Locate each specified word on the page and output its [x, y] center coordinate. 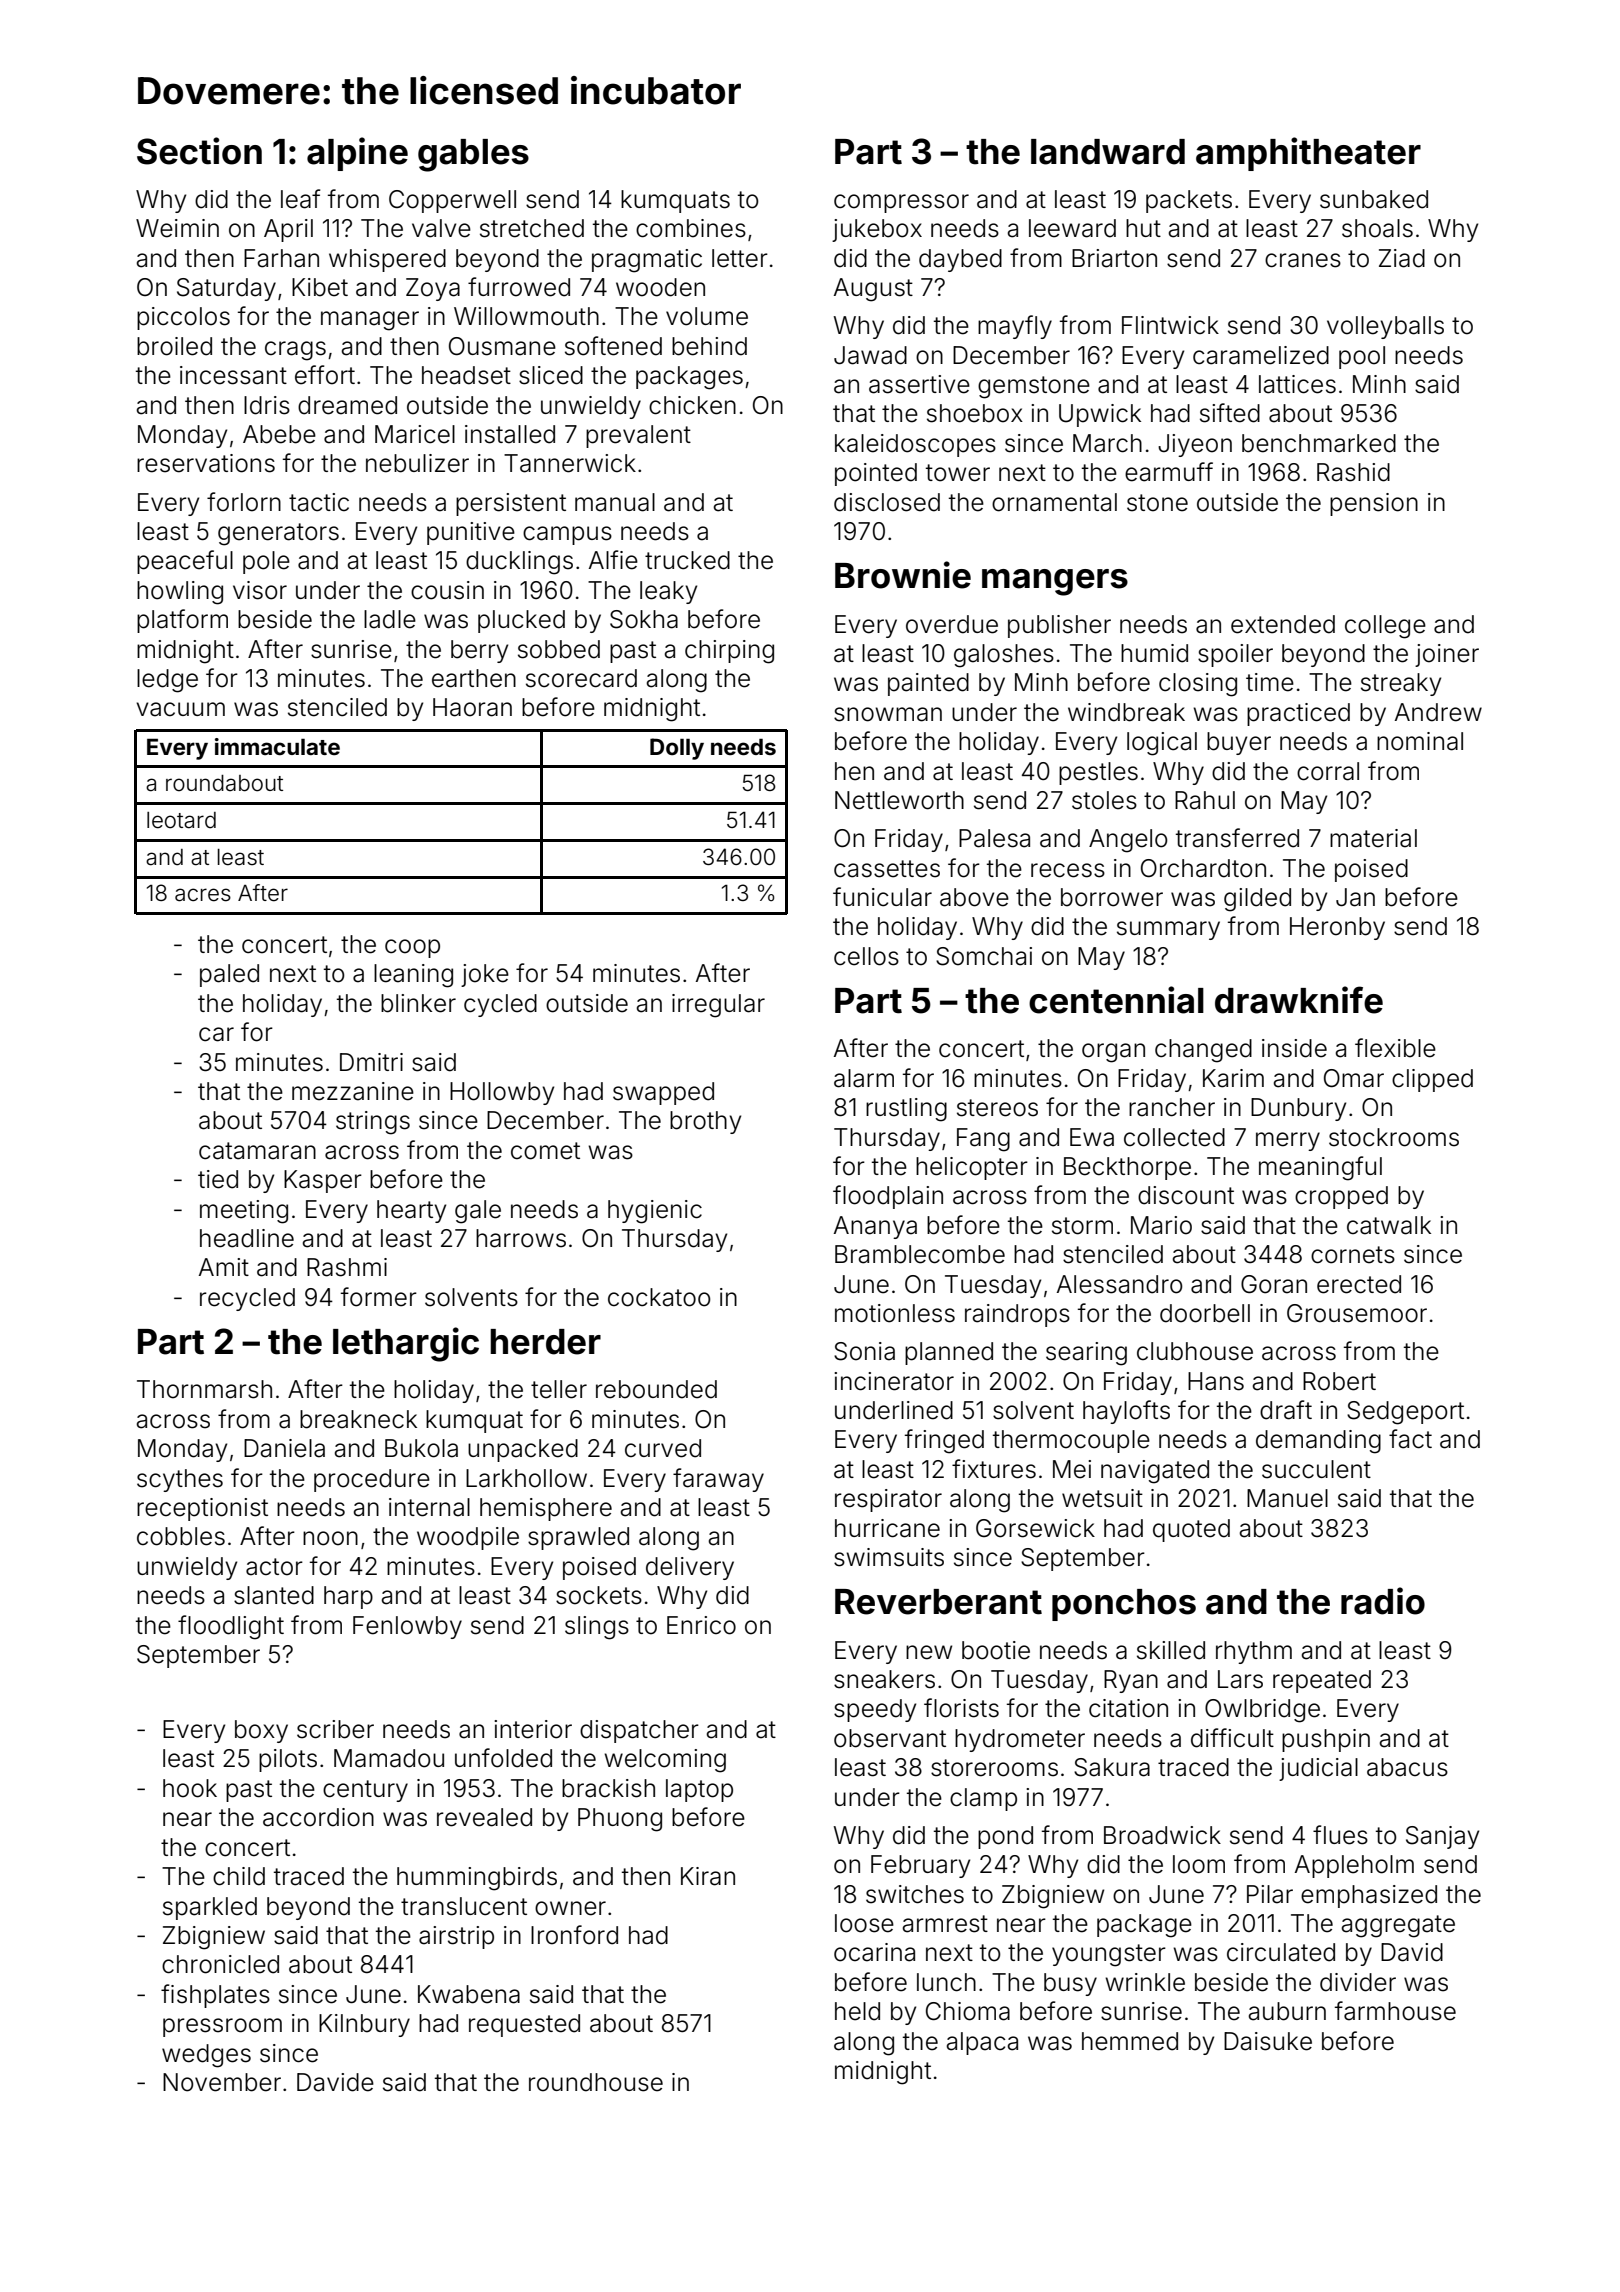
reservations [206, 463]
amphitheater [1308, 154]
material [1373, 838]
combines [691, 228]
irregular [718, 1006]
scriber [335, 1729]
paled [229, 975]
